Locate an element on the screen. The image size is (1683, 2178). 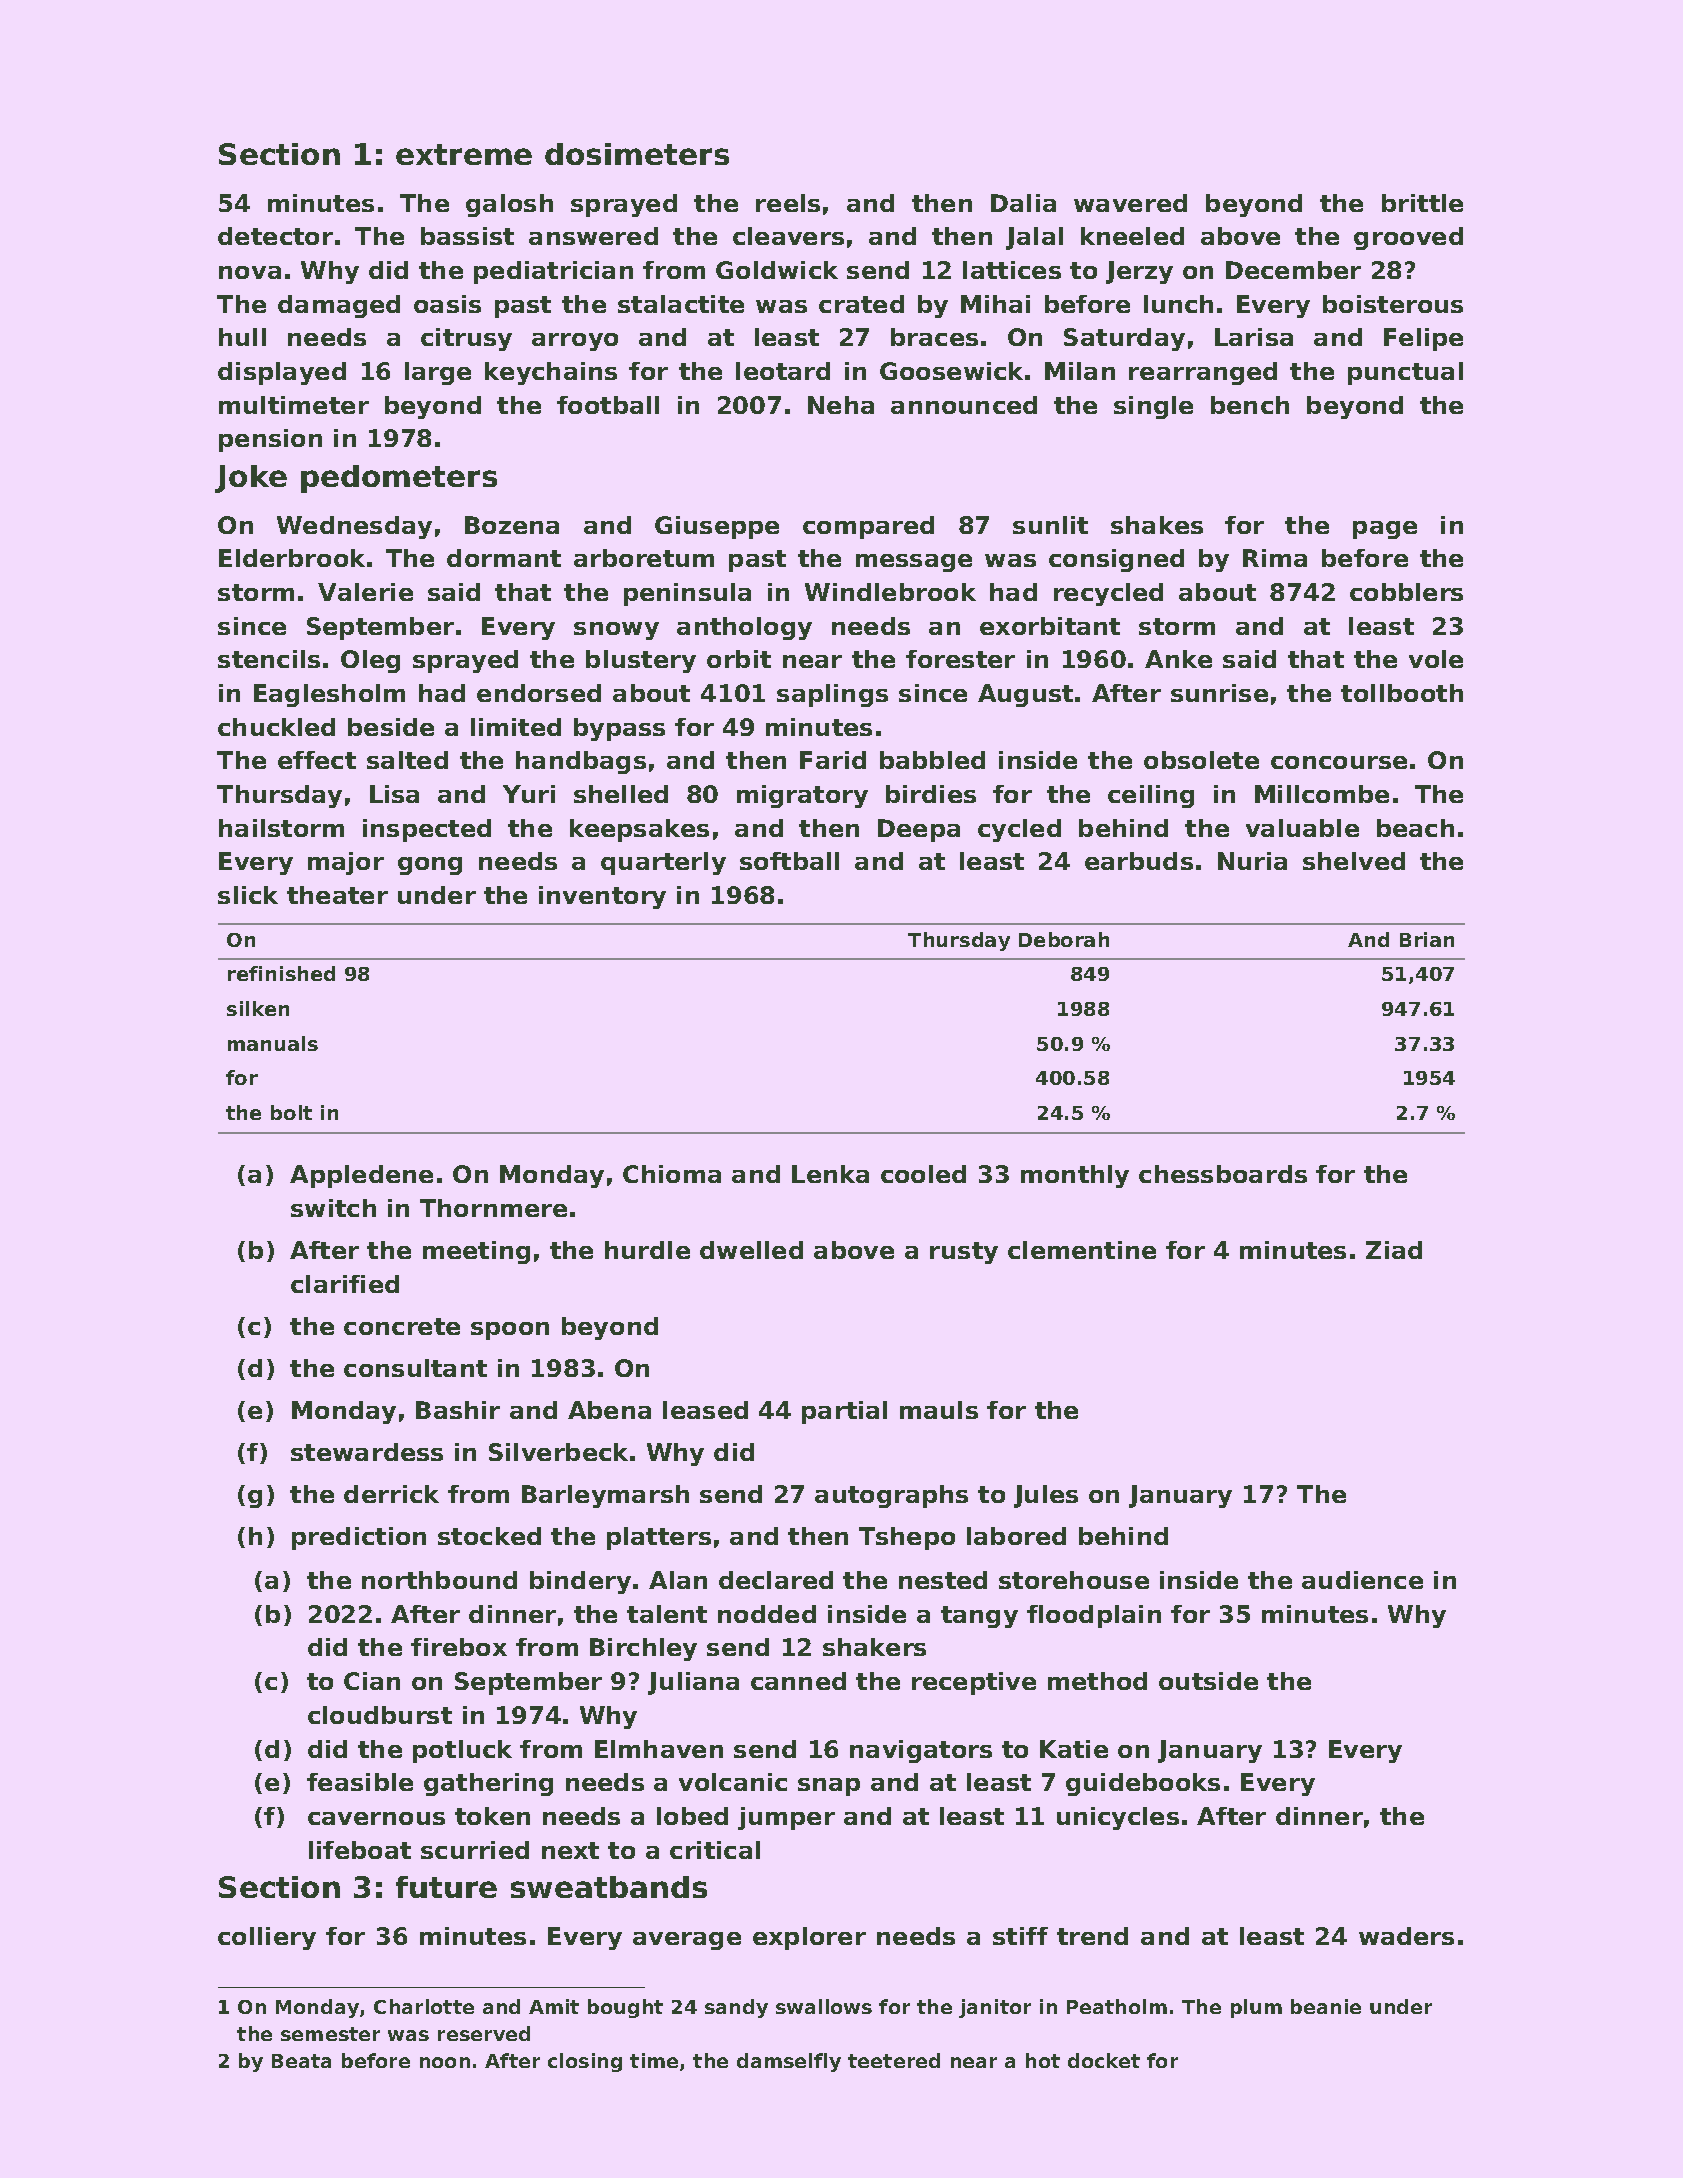
brittle is located at coordinates (1422, 203).
